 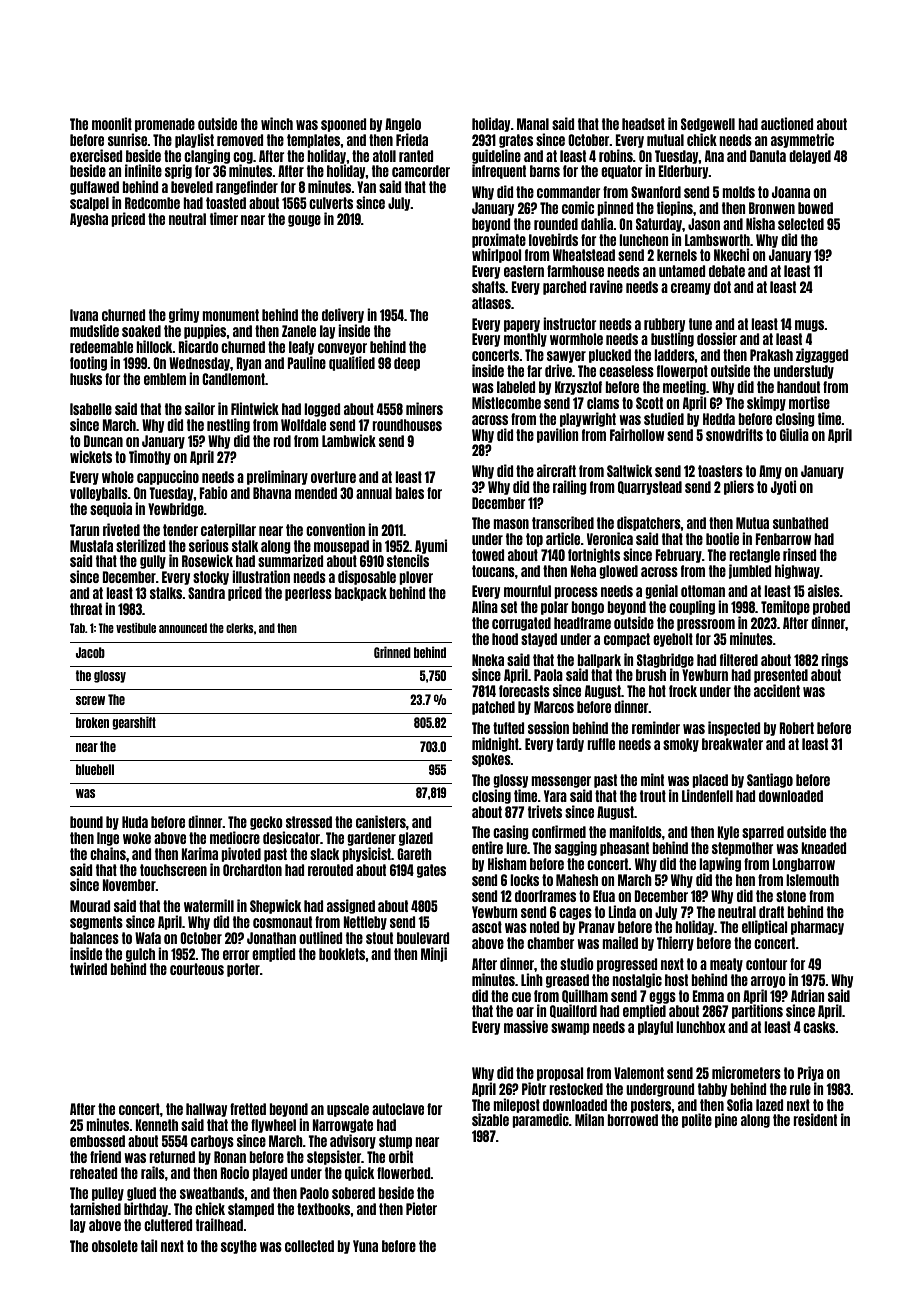 I want to click on headset, so click(x=643, y=124).
